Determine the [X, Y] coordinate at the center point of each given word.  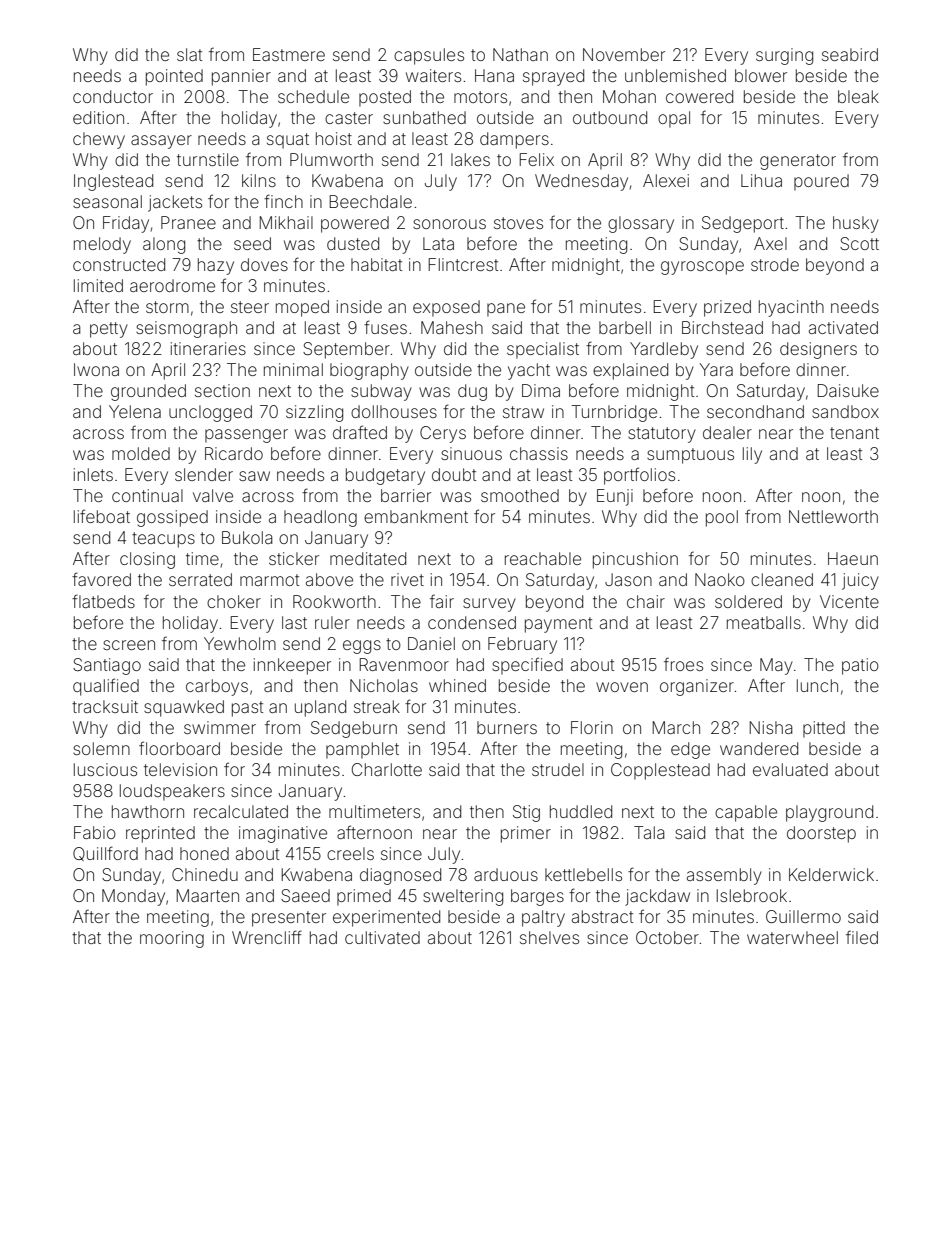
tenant [854, 433]
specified [527, 666]
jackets [175, 203]
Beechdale [371, 201]
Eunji [615, 497]
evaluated [790, 769]
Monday [133, 897]
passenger [246, 436]
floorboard [179, 748]
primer [526, 834]
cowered [699, 96]
